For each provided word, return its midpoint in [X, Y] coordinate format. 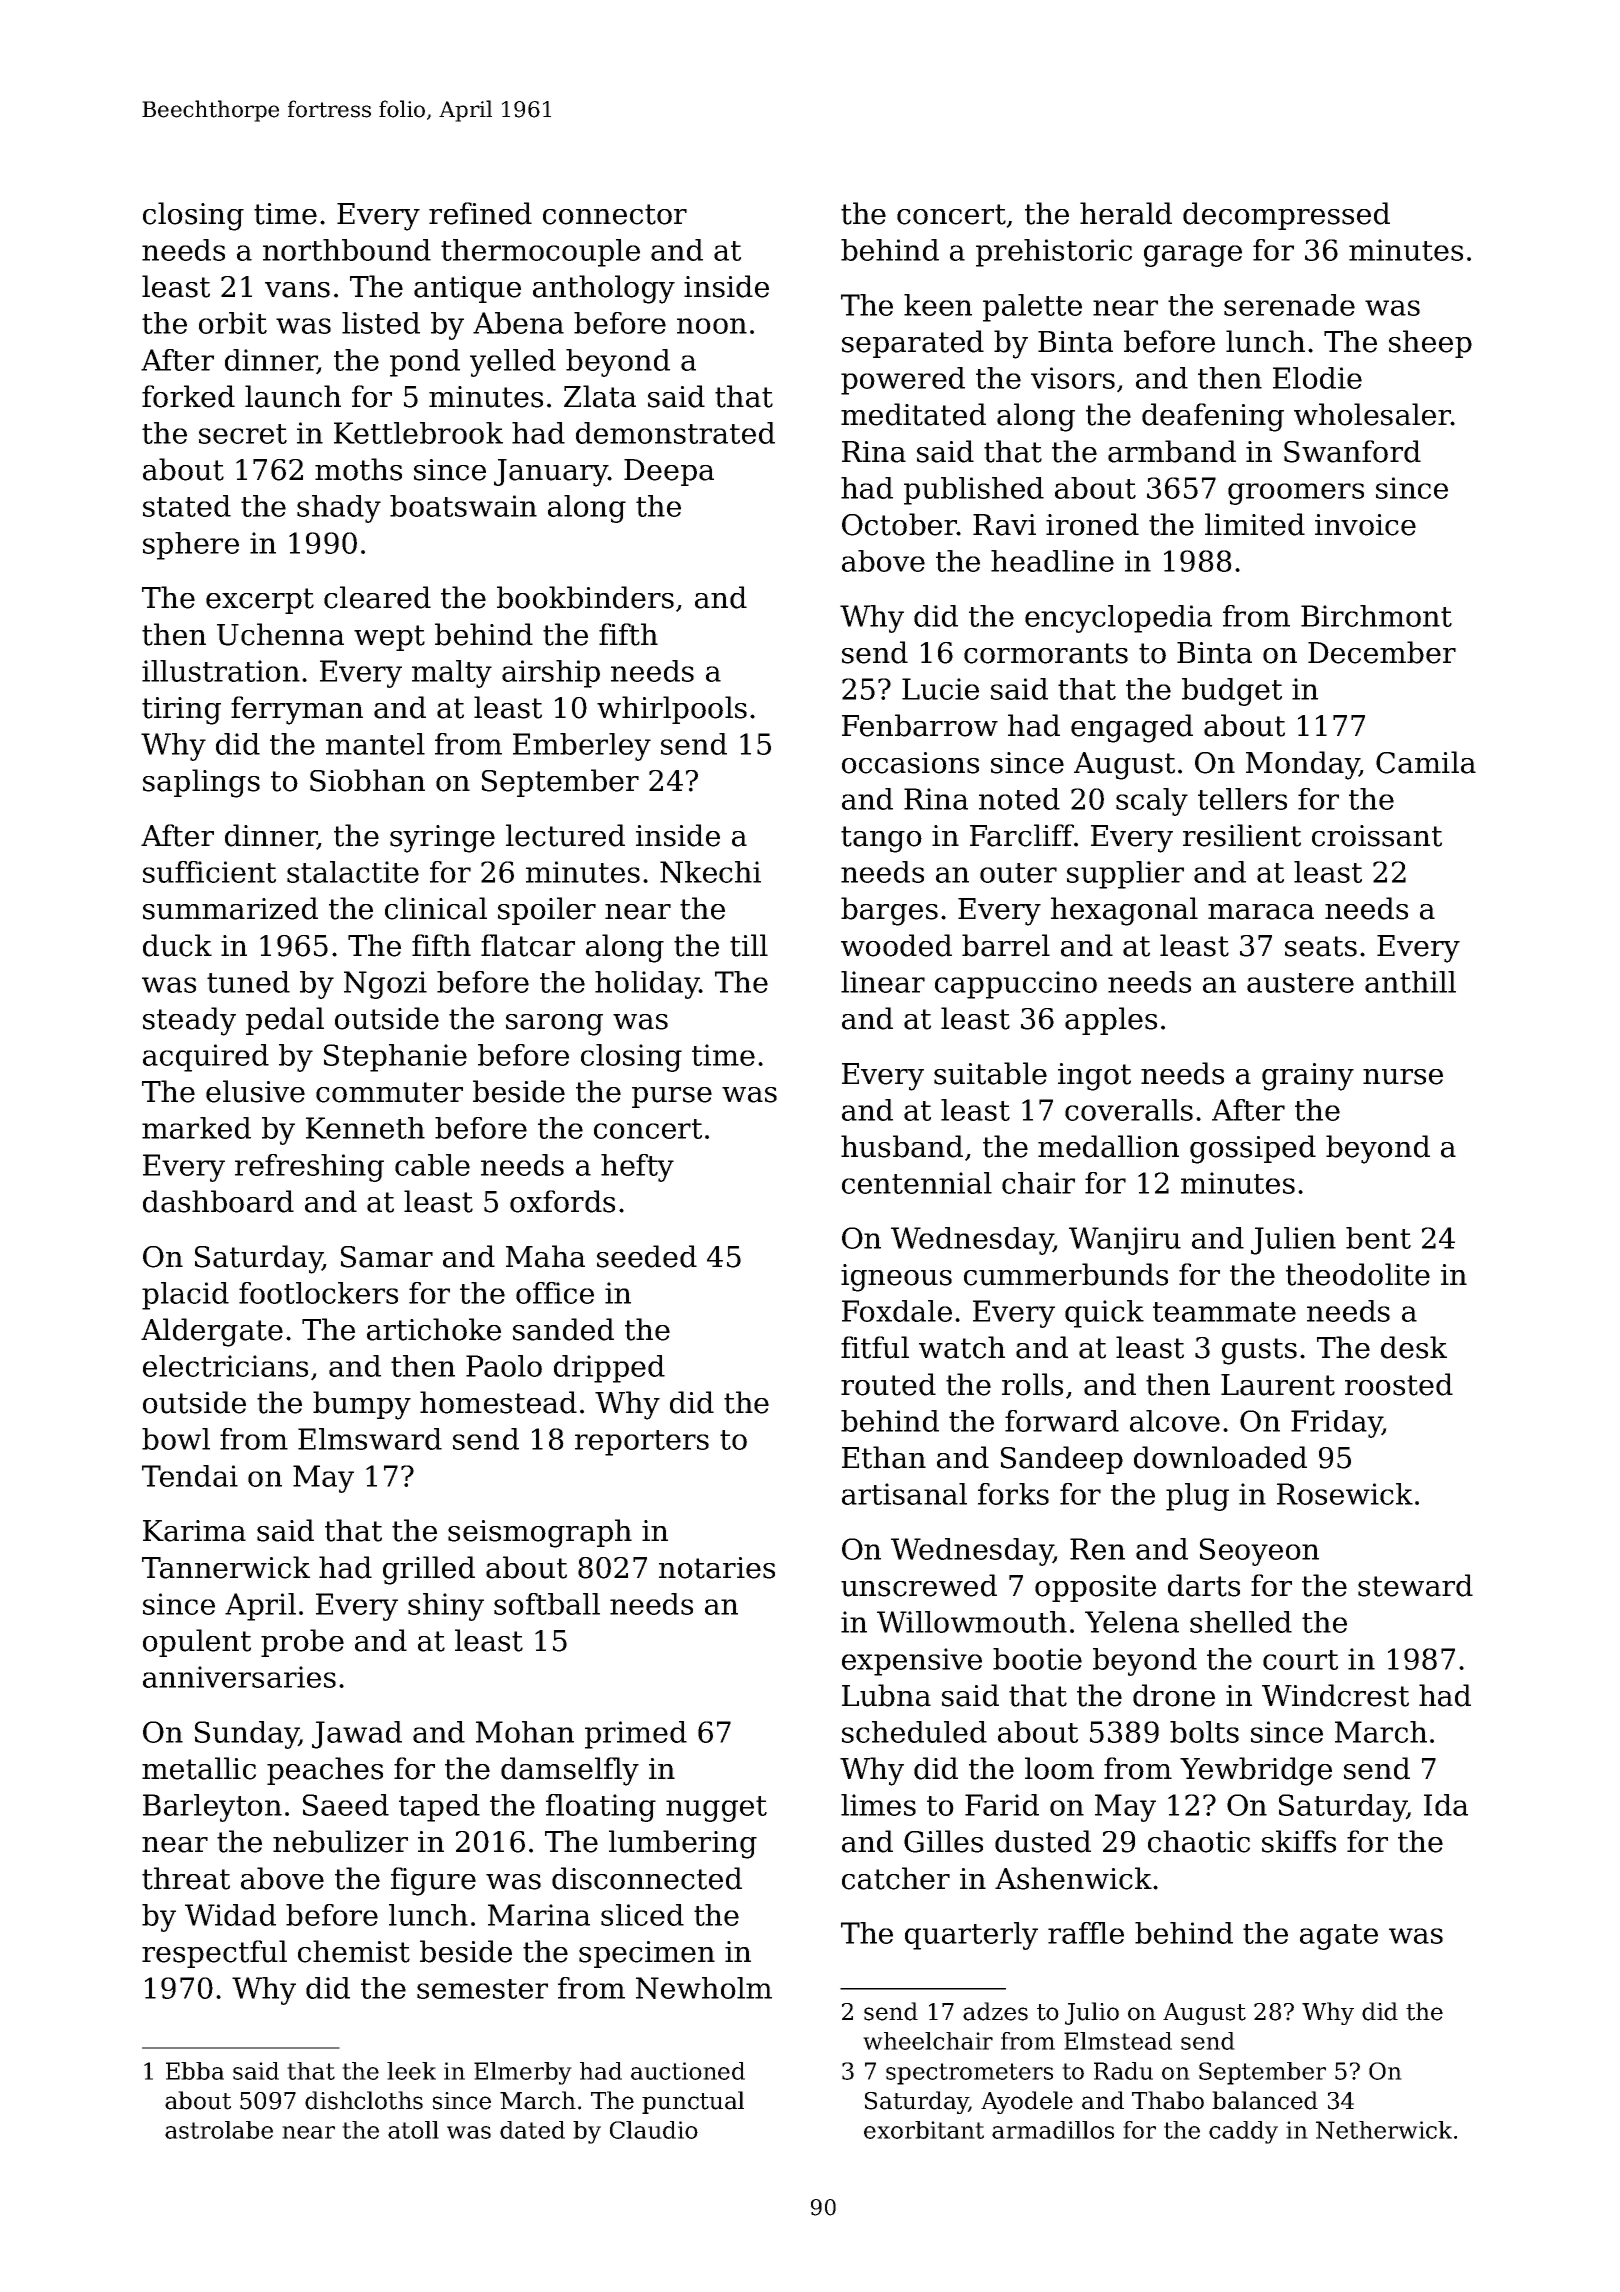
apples [1111, 1021]
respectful [214, 1954]
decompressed [1286, 216]
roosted [1399, 1384]
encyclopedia [1118, 619]
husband [902, 1146]
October [899, 524]
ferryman [297, 710]
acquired [206, 1058]
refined [480, 213]
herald [1126, 213]
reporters [642, 1443]
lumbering [683, 1844]
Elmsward [370, 1439]
